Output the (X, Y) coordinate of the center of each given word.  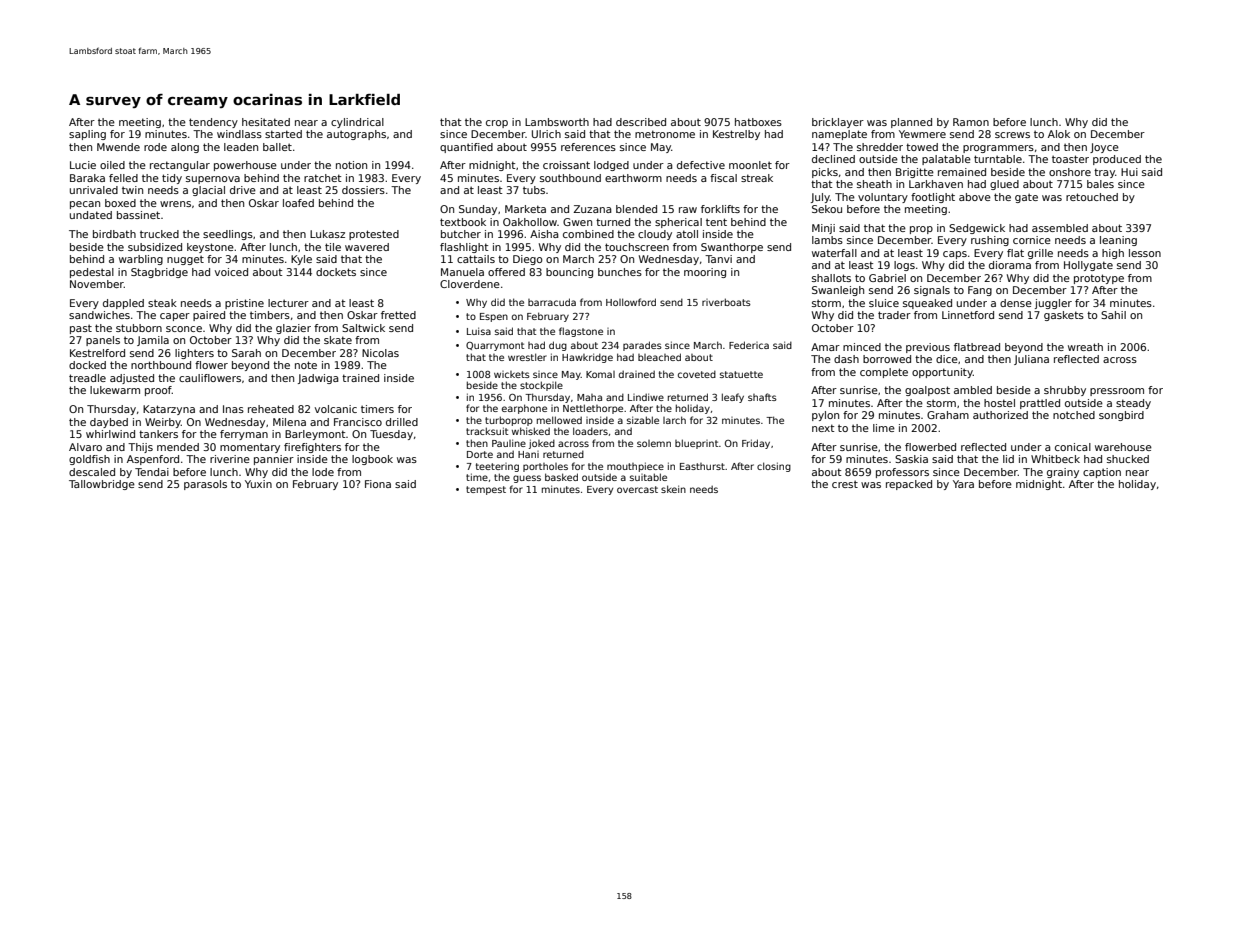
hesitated (266, 122)
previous (928, 348)
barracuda (552, 302)
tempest (486, 490)
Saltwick (363, 328)
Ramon (971, 122)
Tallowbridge (102, 485)
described (641, 122)
